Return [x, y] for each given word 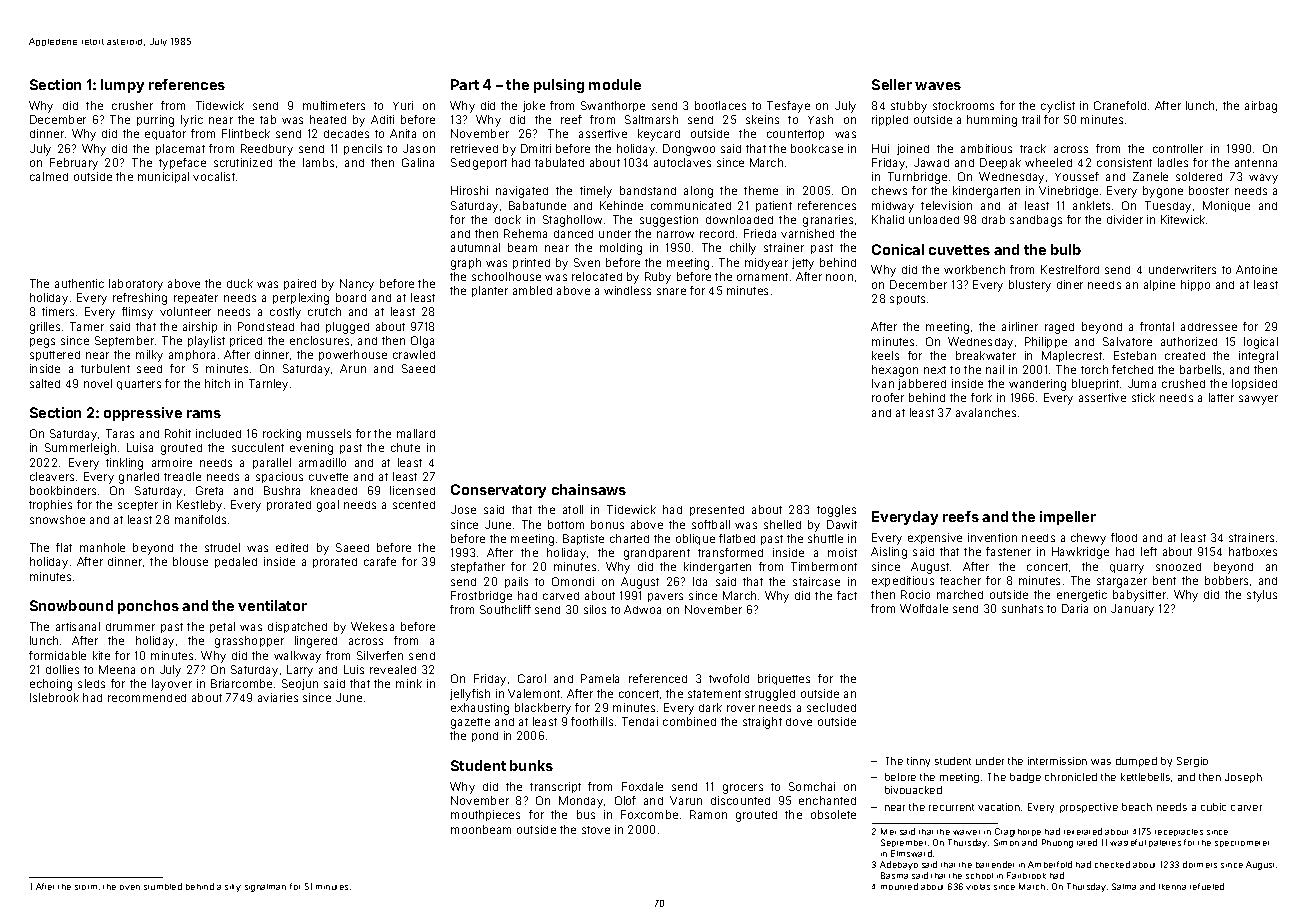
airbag [1261, 107]
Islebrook [54, 697]
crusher [132, 105]
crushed [1183, 383]
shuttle [825, 538]
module [615, 84]
